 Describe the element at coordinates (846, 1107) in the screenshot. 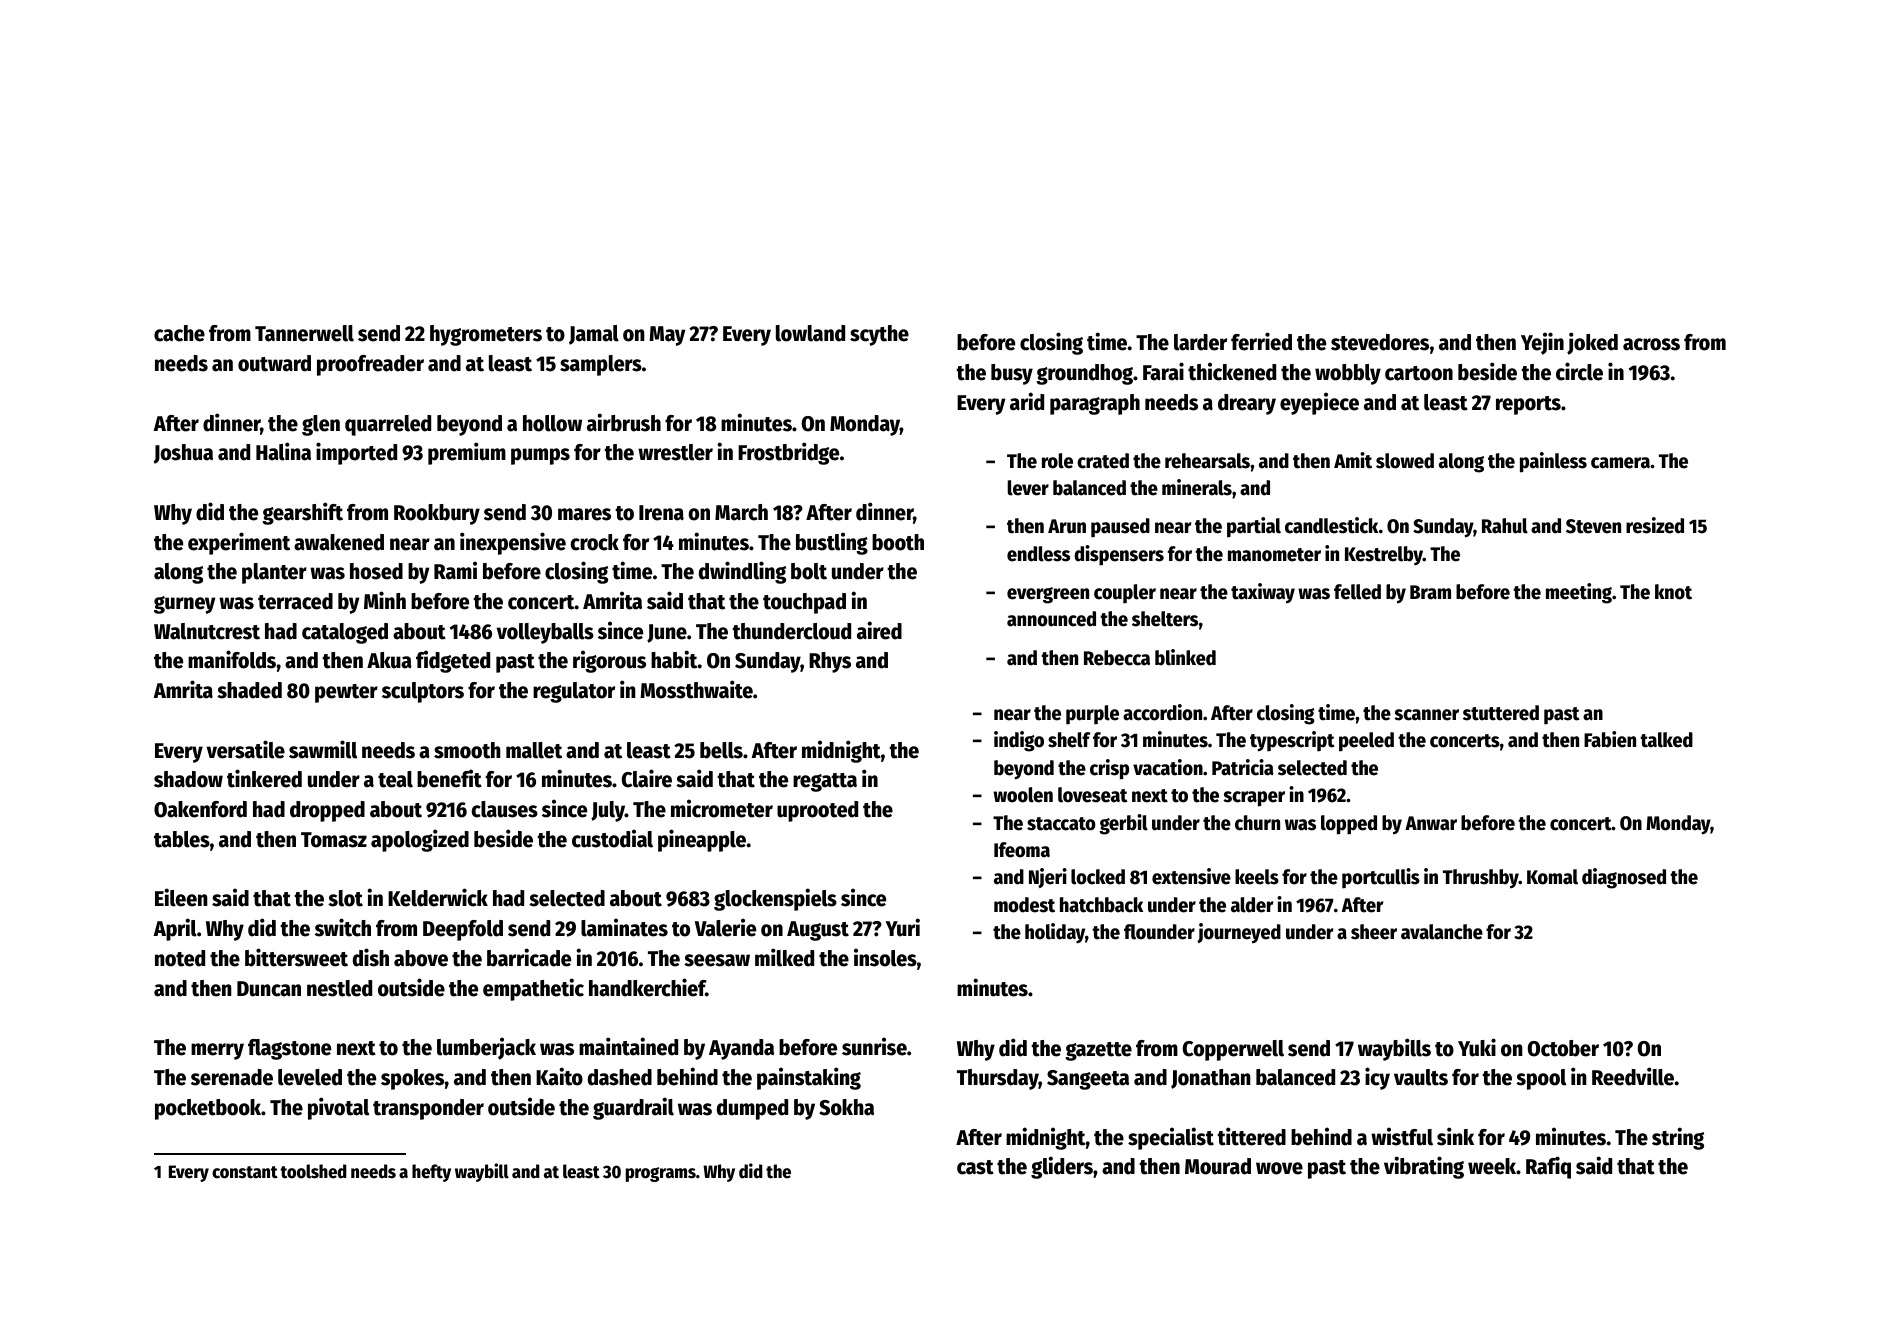

I see `Sokha` at that location.
